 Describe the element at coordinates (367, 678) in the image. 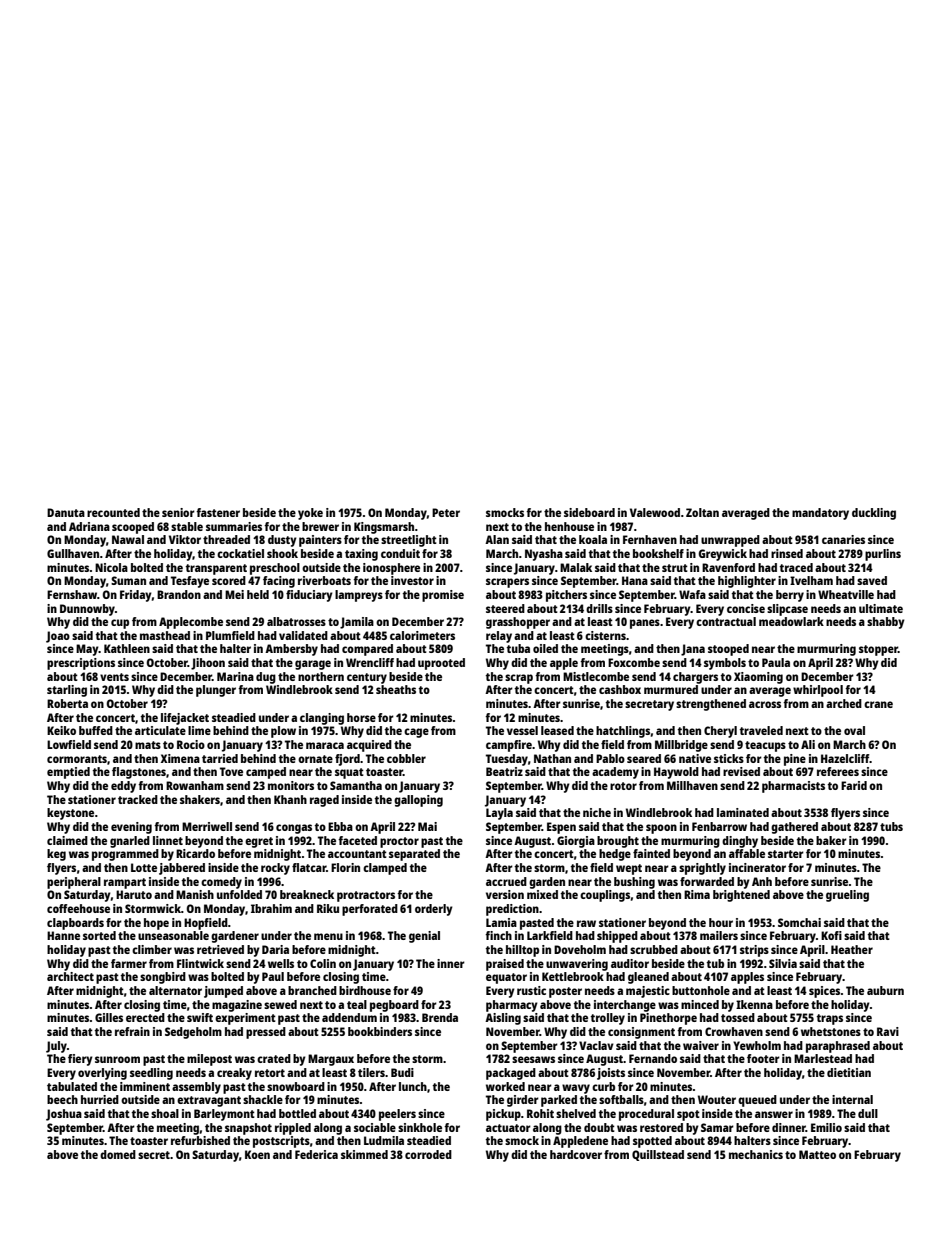

I see `century` at that location.
